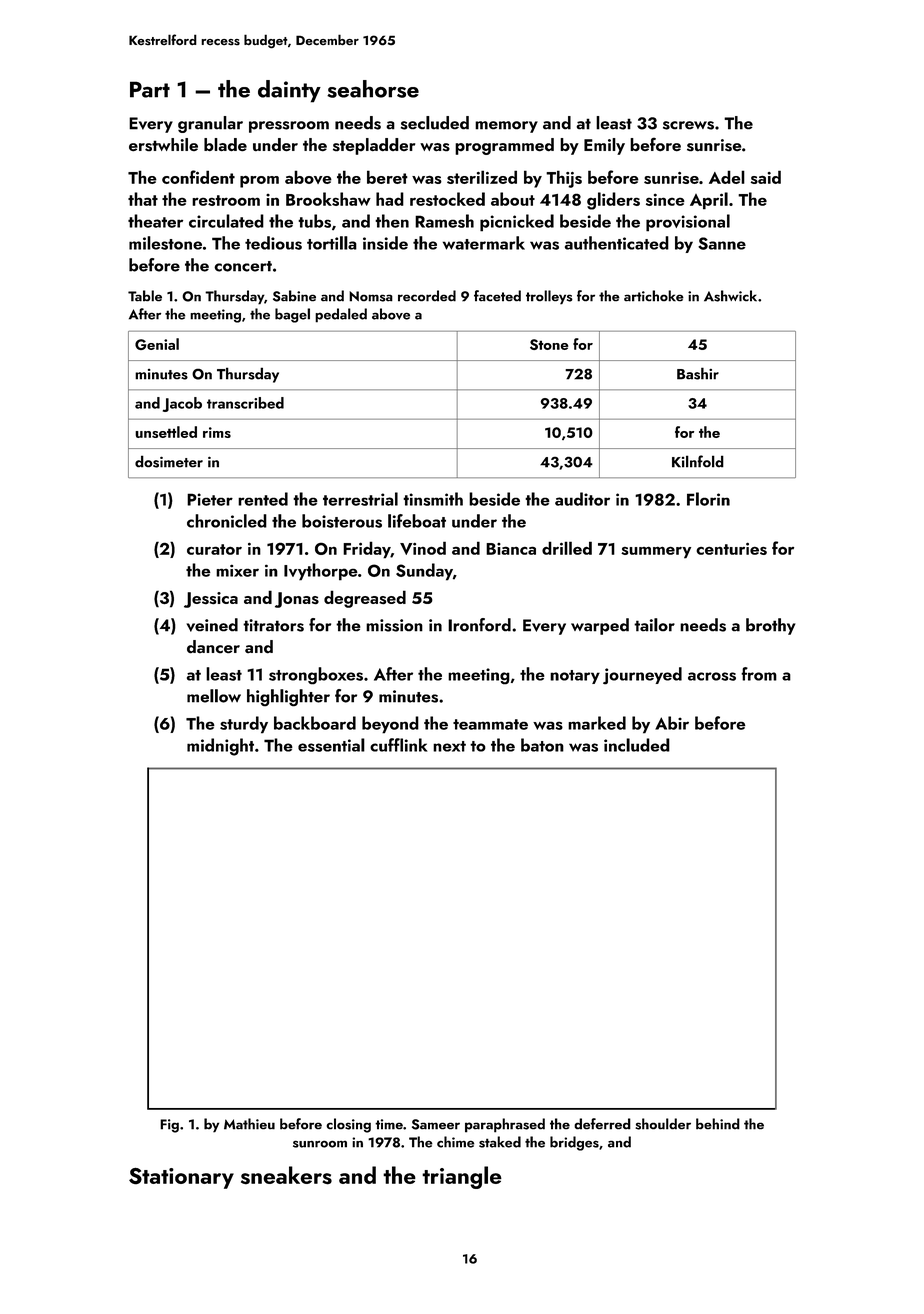  I want to click on dainty, so click(289, 91).
